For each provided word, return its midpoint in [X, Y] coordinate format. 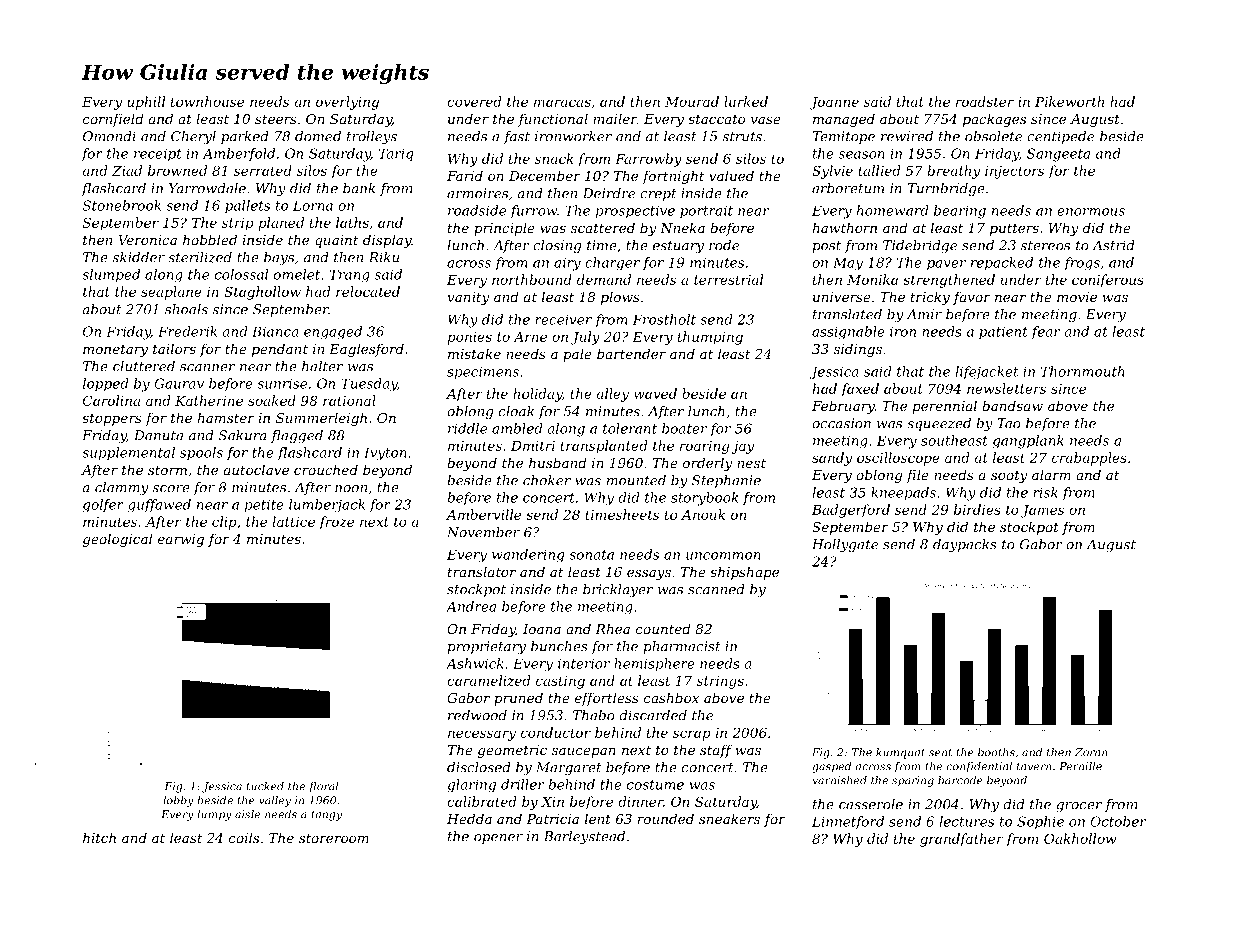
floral [323, 787]
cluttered [144, 366]
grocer [1079, 807]
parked [245, 137]
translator [482, 571]
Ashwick [475, 663]
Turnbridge [946, 189]
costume [655, 785]
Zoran [1091, 752]
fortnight [673, 177]
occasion [841, 423]
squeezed [939, 424]
